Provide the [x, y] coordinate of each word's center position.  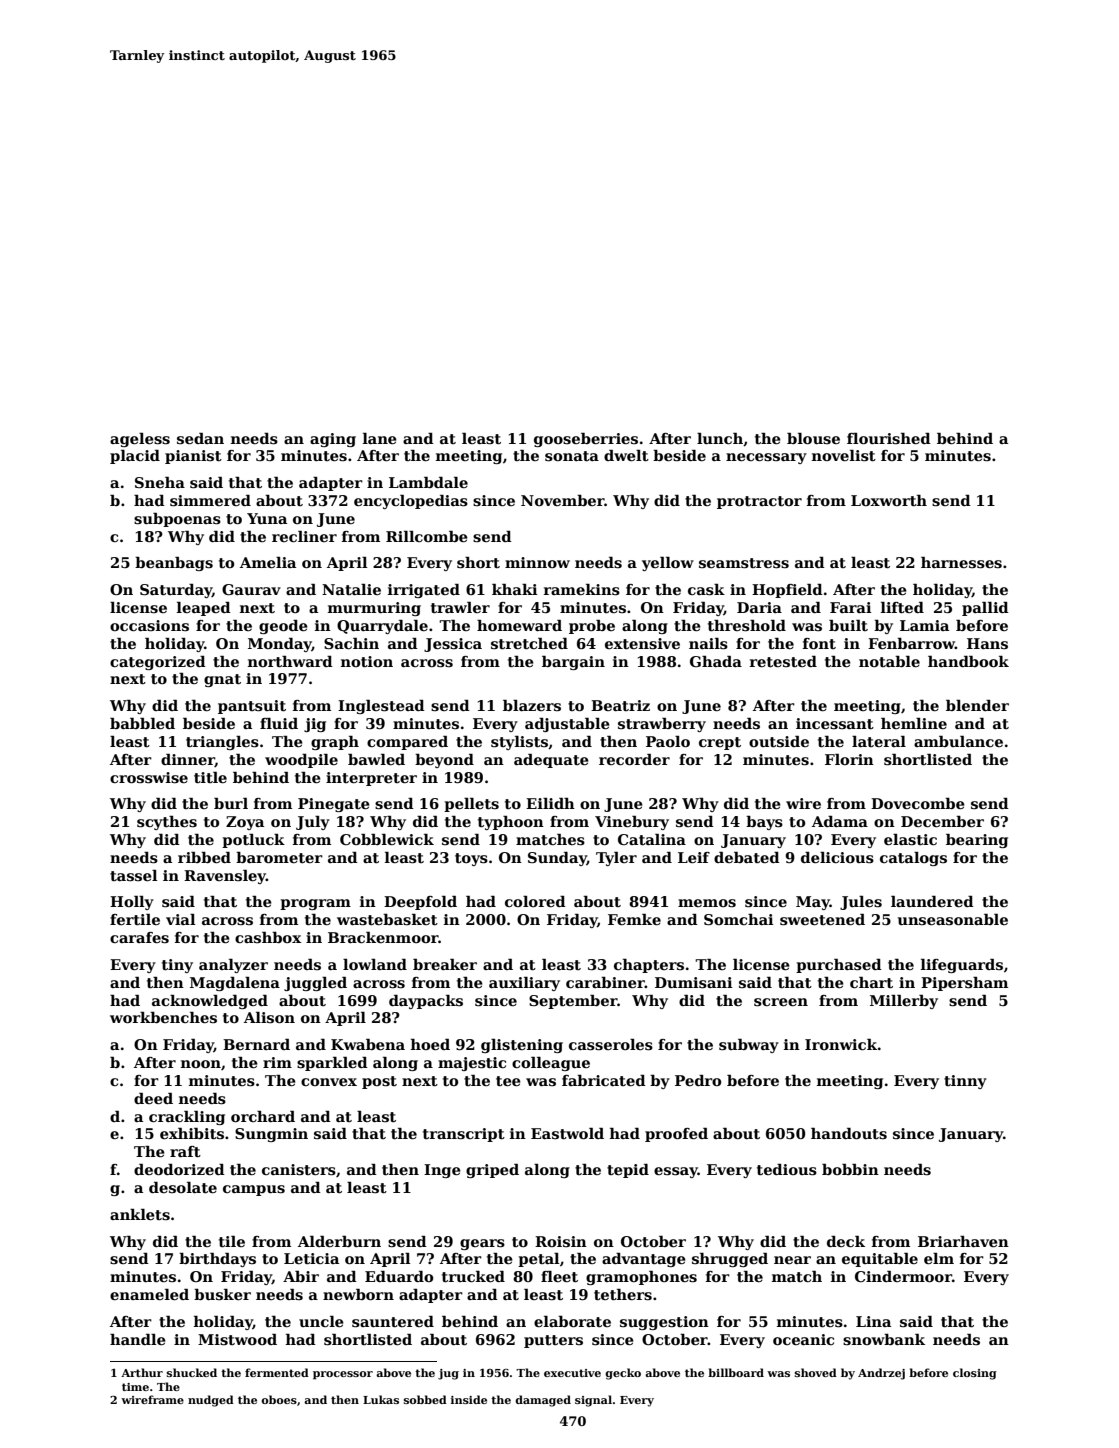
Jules [861, 903]
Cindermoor [903, 1276]
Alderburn [339, 1241]
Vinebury [632, 823]
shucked [192, 1372]
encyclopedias [411, 502]
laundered [932, 901]
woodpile [301, 761]
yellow [668, 564]
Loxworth [889, 500]
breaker [445, 964]
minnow [537, 562]
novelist [844, 456]
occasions [149, 625]
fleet [559, 1276]
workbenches [163, 1017]
